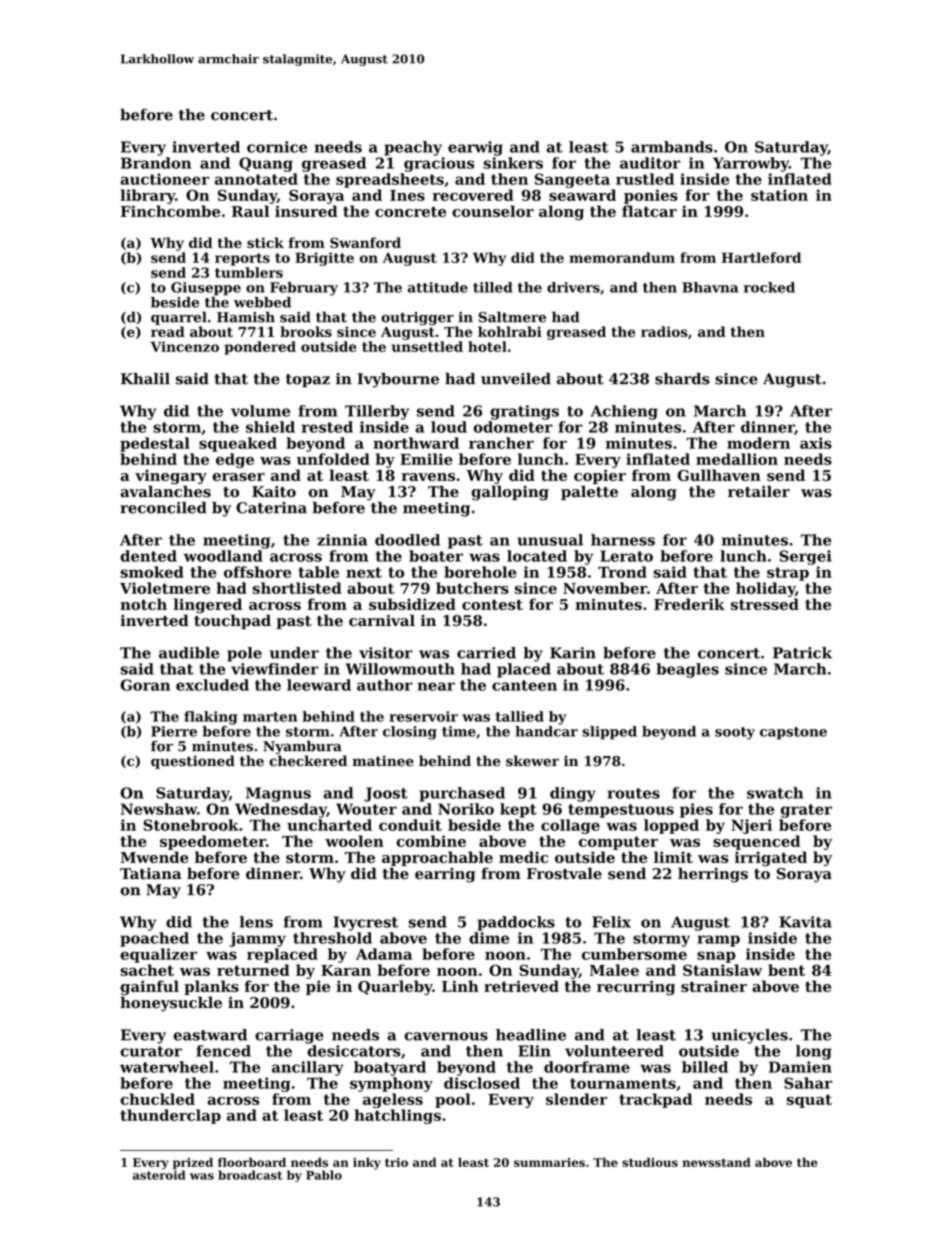  Describe the element at coordinates (413, 148) in the screenshot. I see `peachy` at that location.
